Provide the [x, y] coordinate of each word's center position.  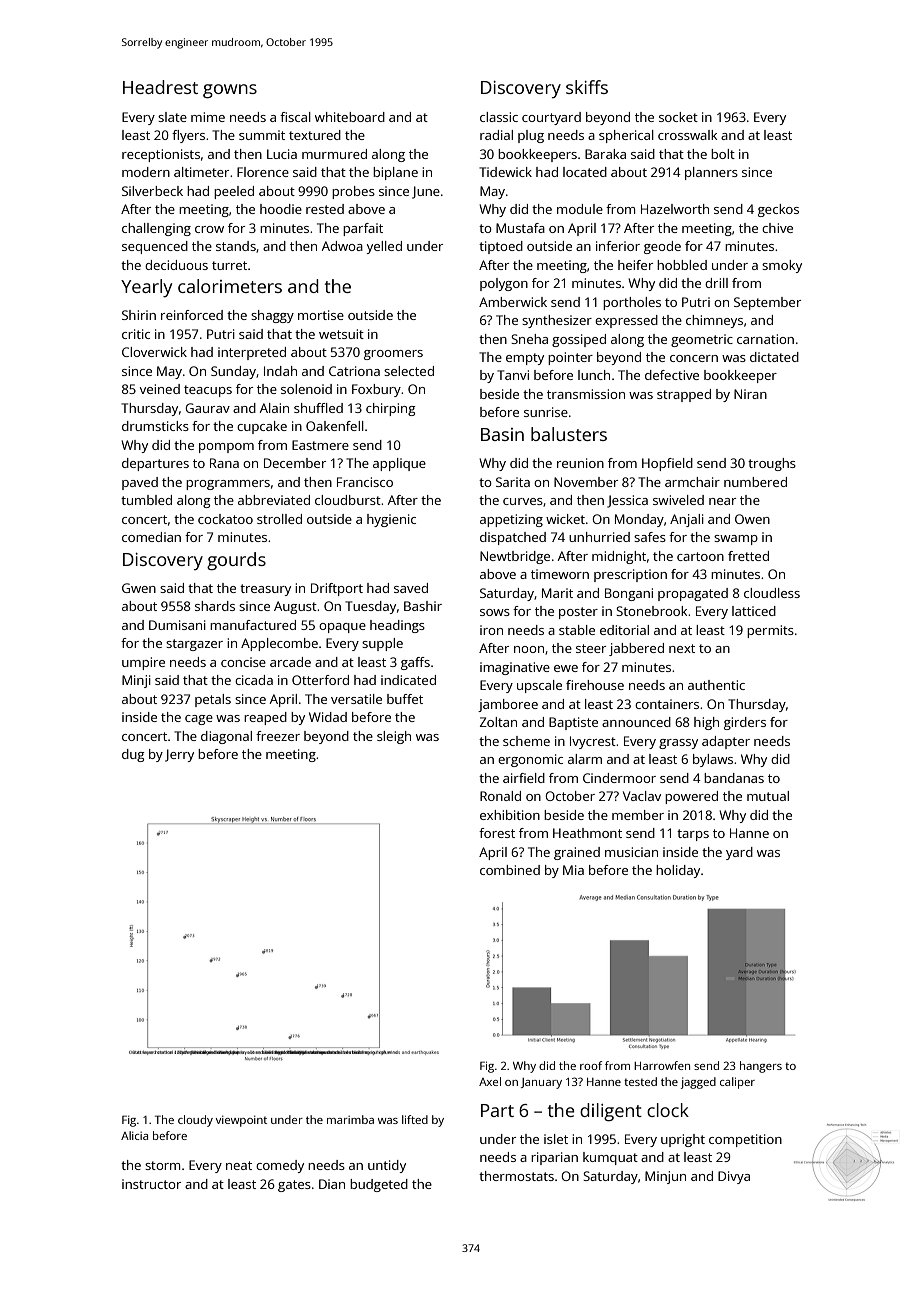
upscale [539, 686]
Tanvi [513, 375]
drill [716, 283]
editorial [624, 630]
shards [215, 606]
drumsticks [155, 426]
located [585, 172]
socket [678, 117]
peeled [234, 192]
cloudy [195, 1121]
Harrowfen [662, 1065]
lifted [415, 1119]
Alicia [134, 1135]
